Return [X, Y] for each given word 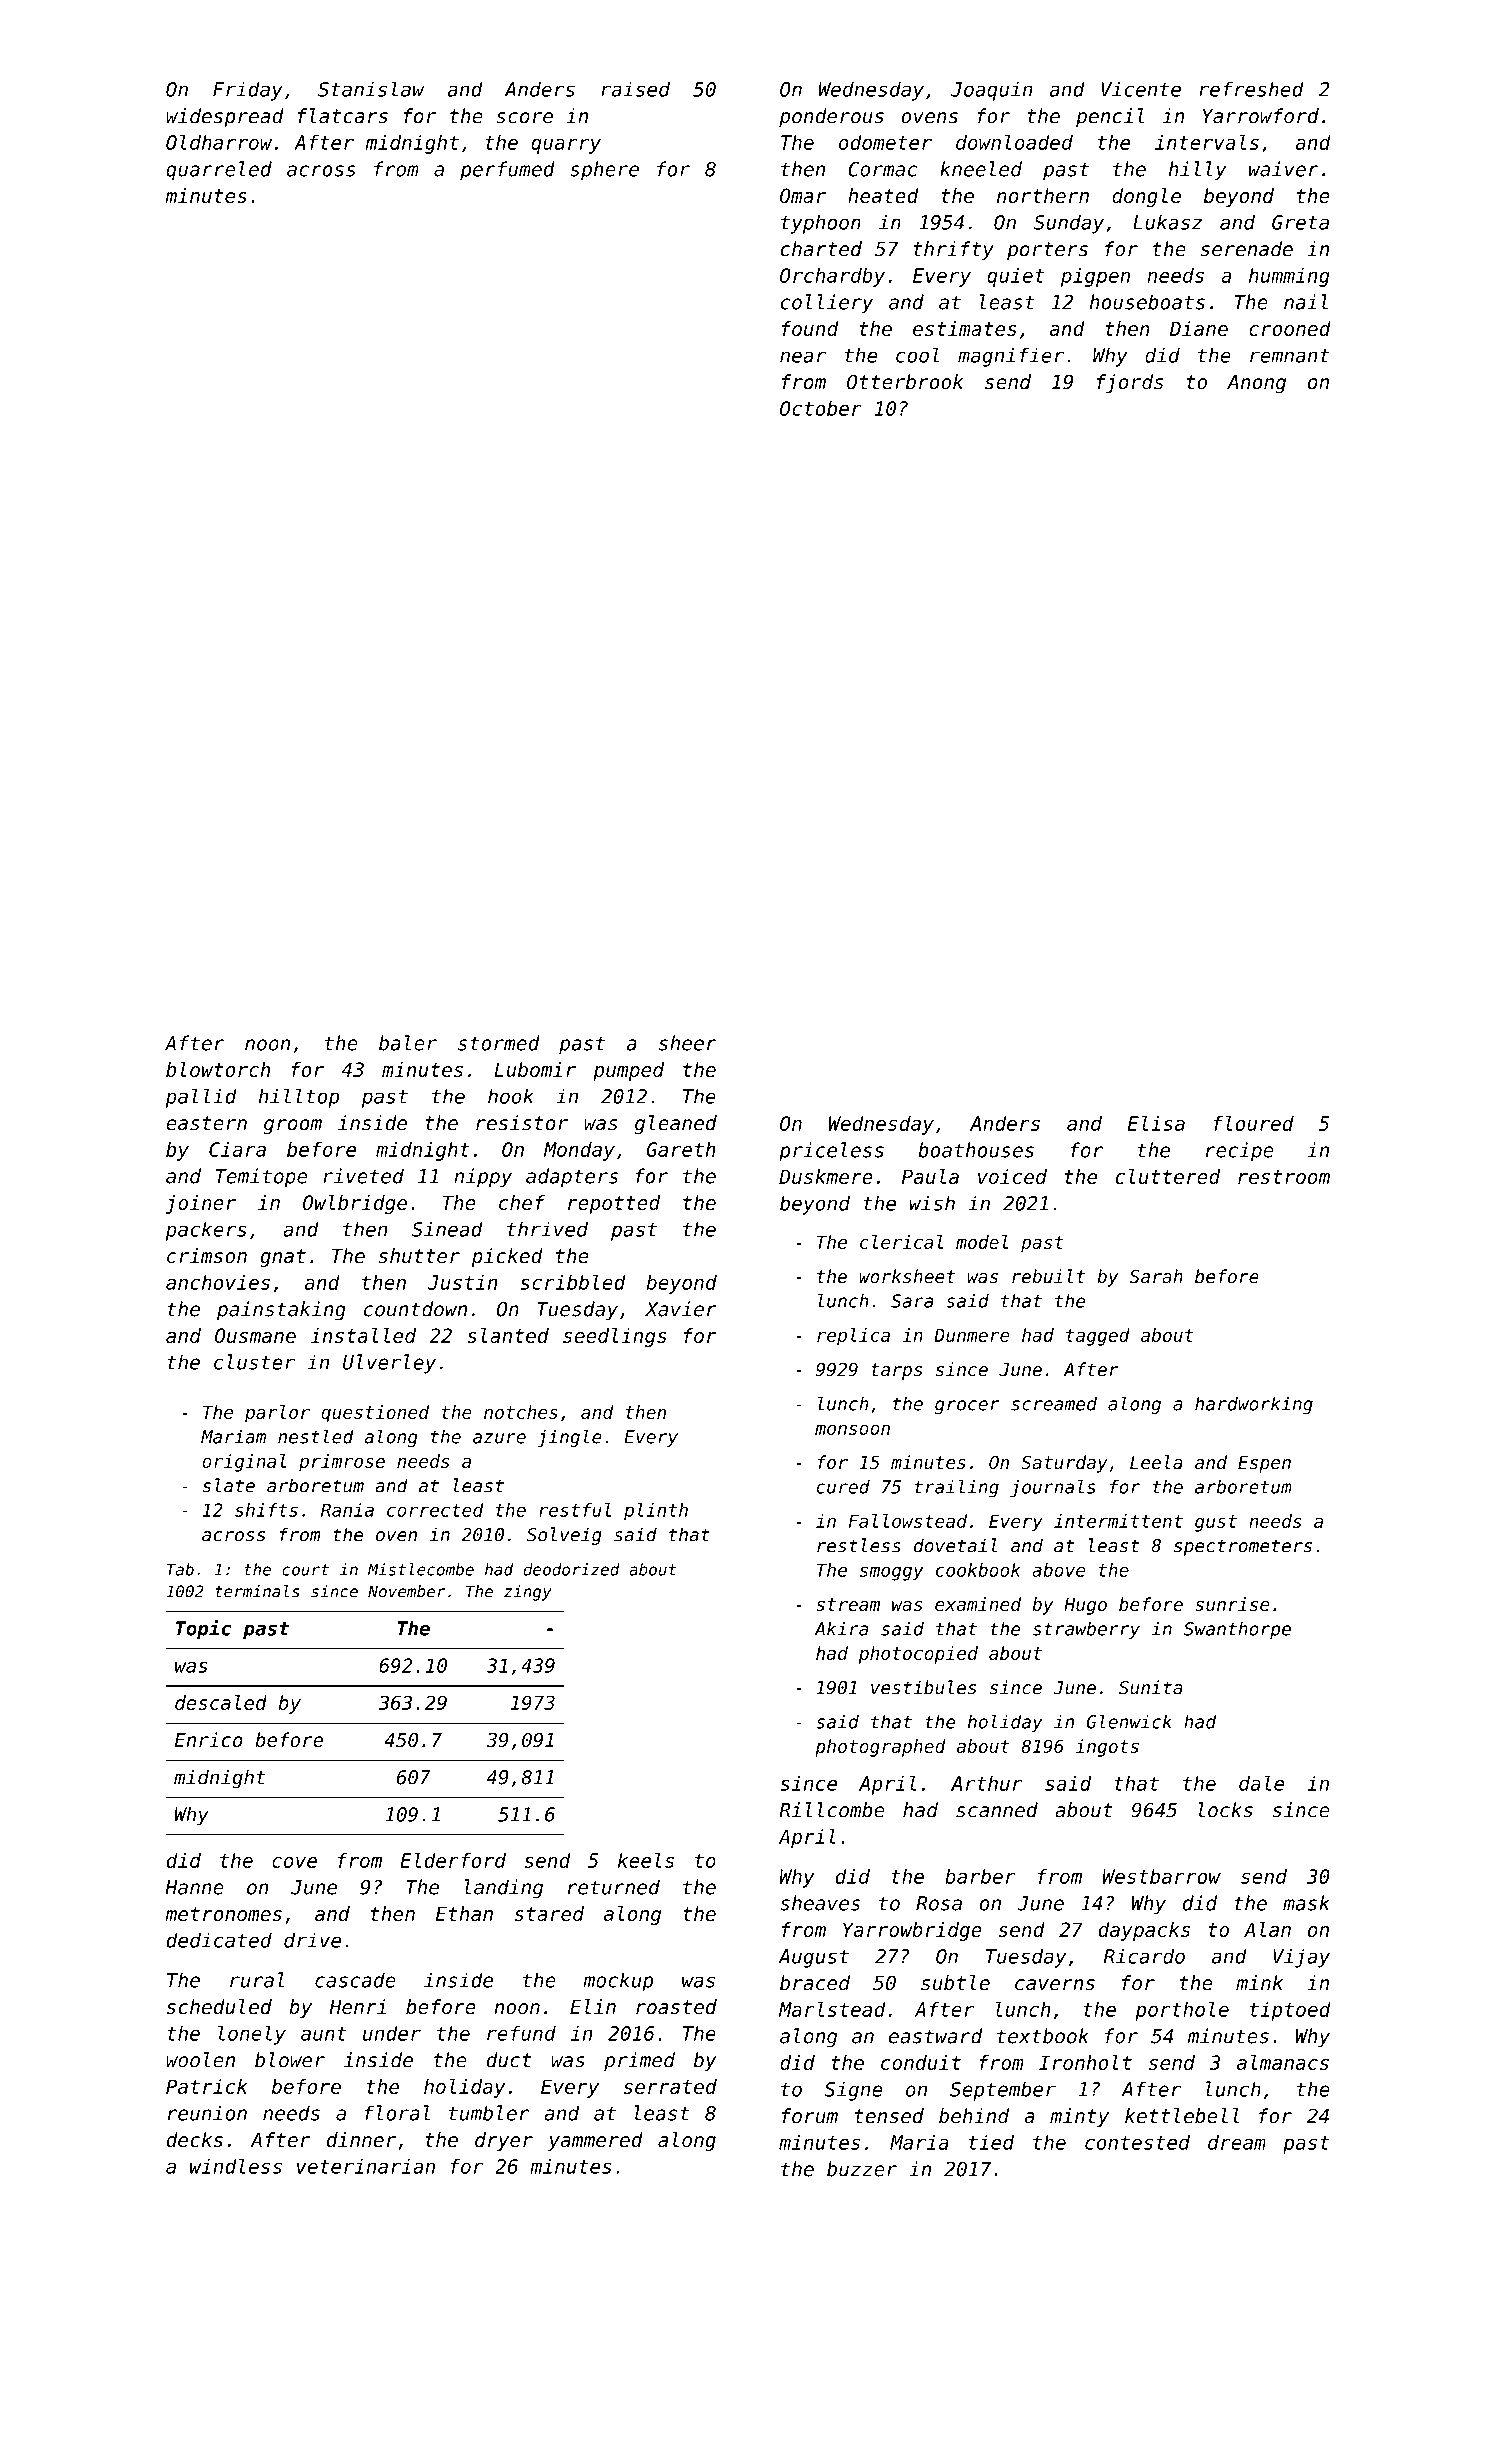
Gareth [681, 1149]
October [821, 408]
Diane [1199, 328]
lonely [252, 2035]
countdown [415, 1309]
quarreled [219, 171]
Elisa [1156, 1123]
